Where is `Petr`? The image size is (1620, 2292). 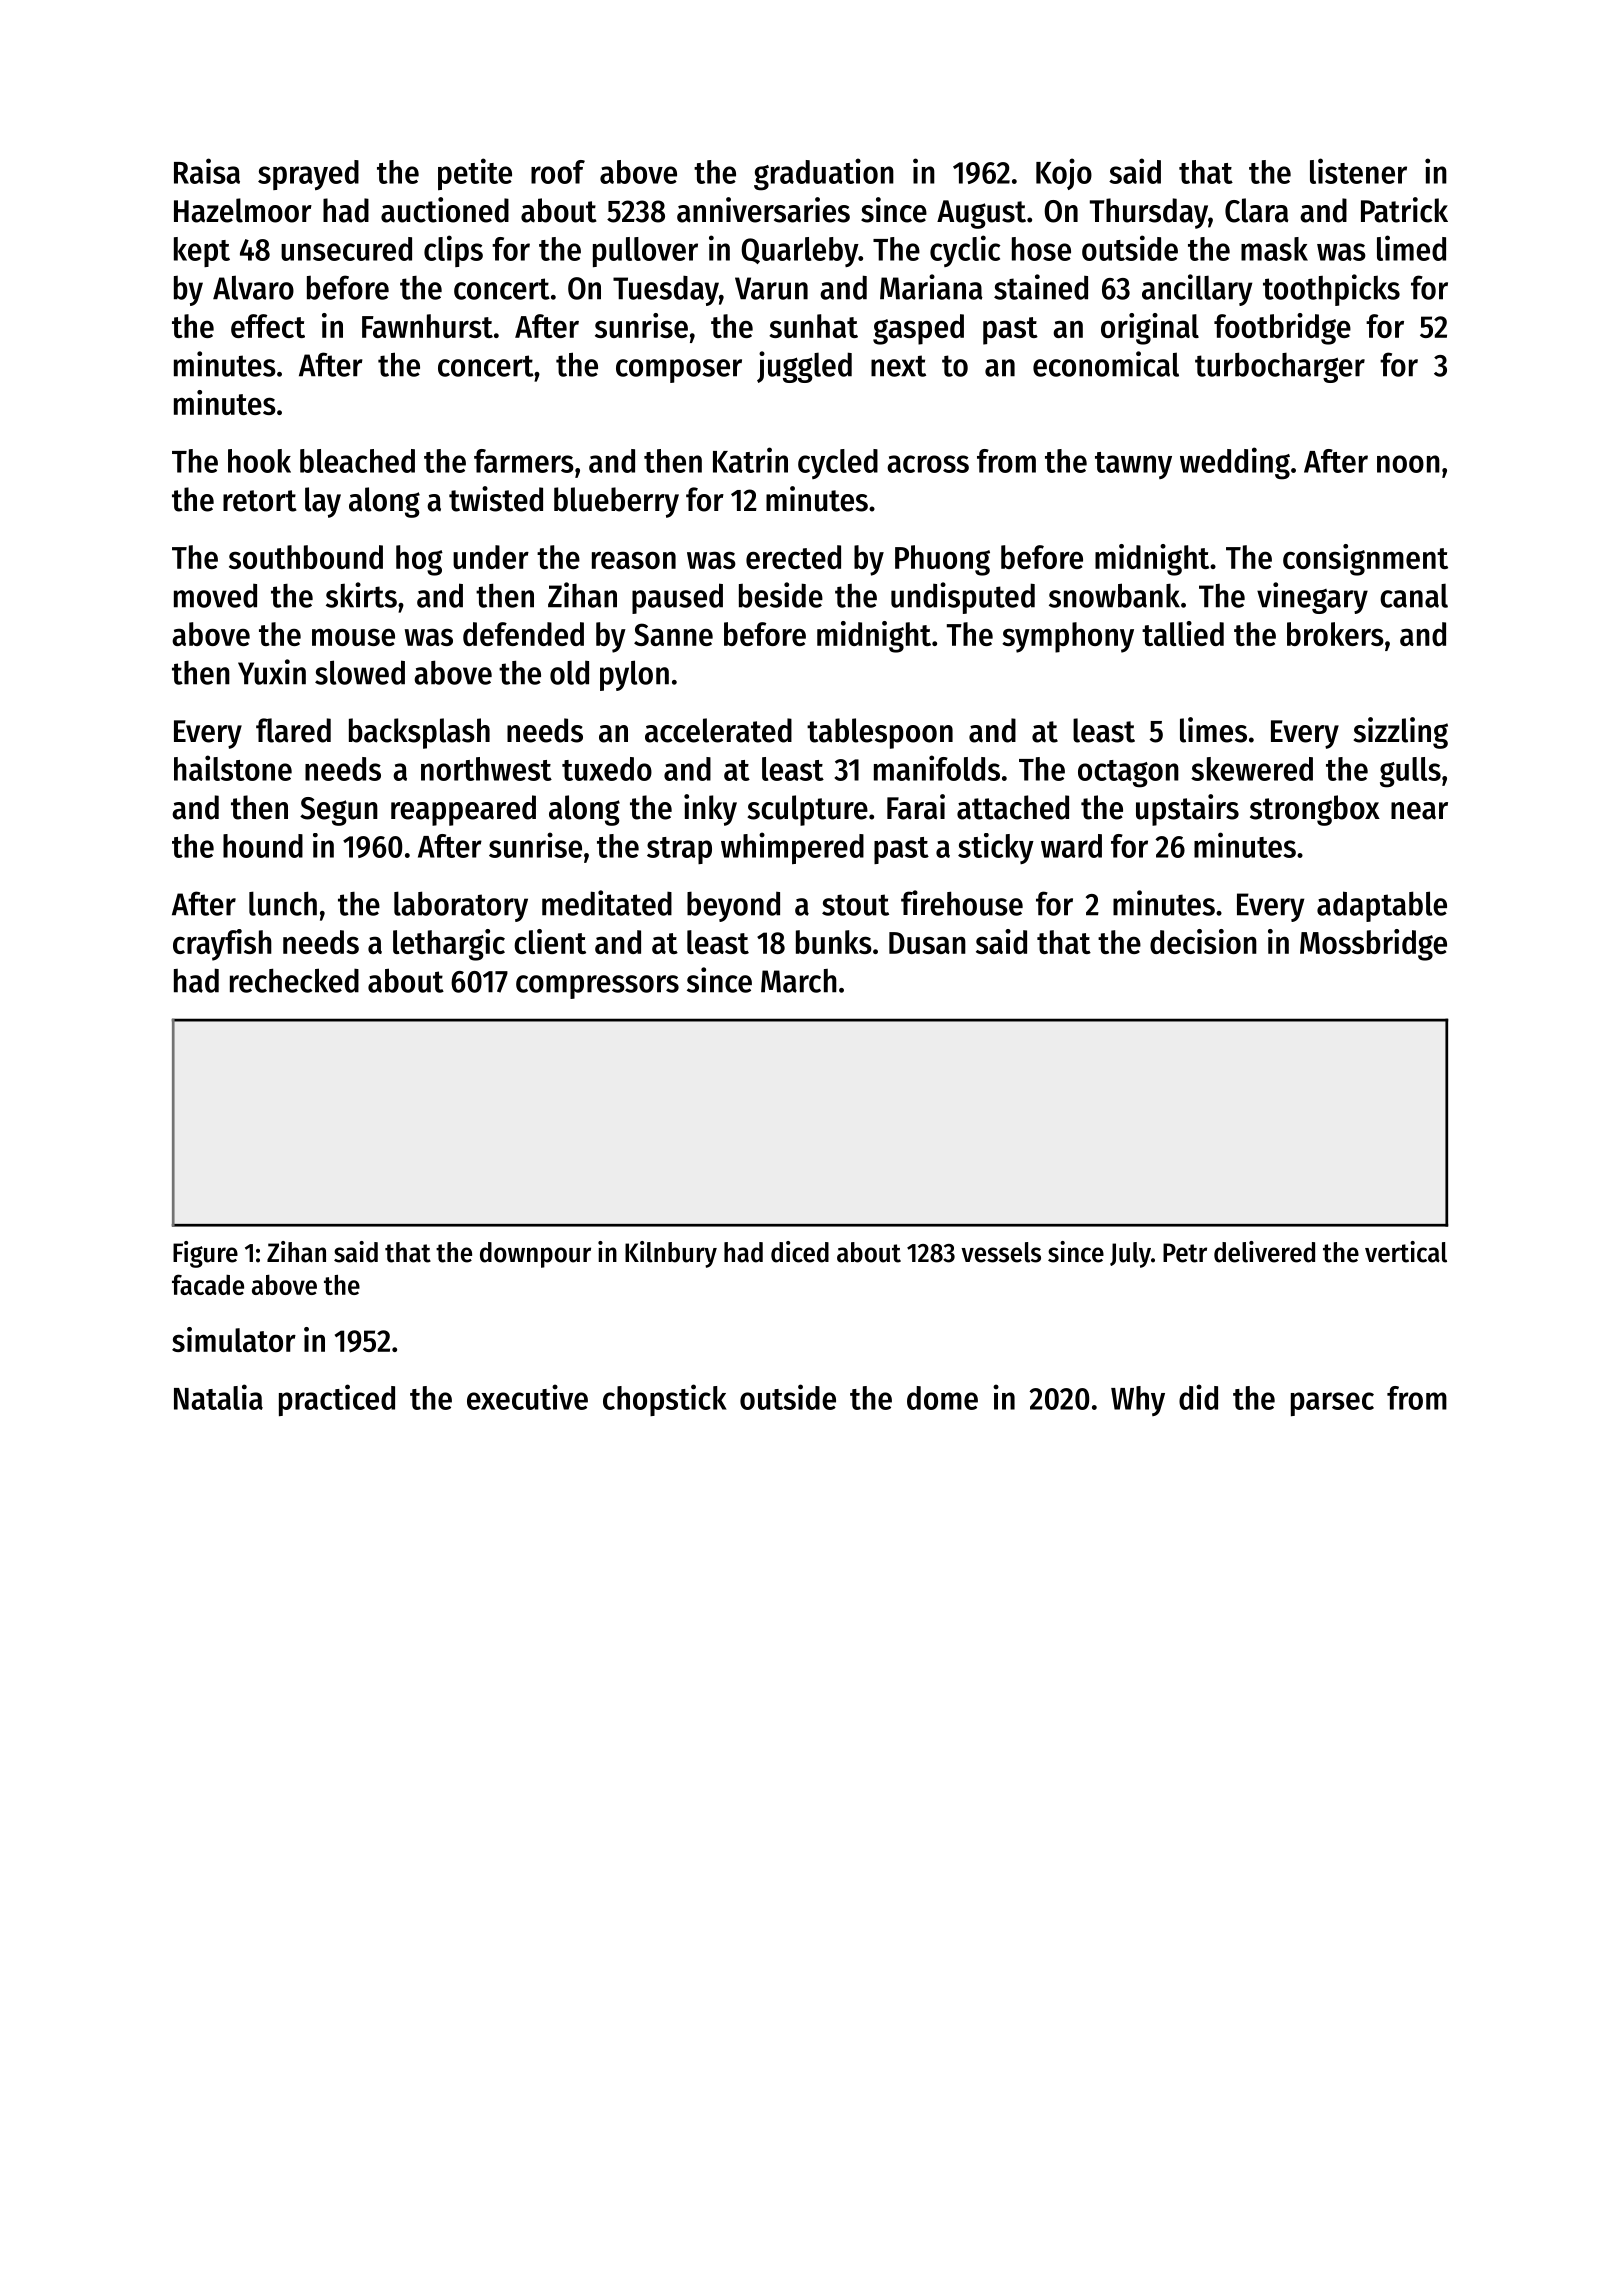
Petr is located at coordinates (1185, 1253).
